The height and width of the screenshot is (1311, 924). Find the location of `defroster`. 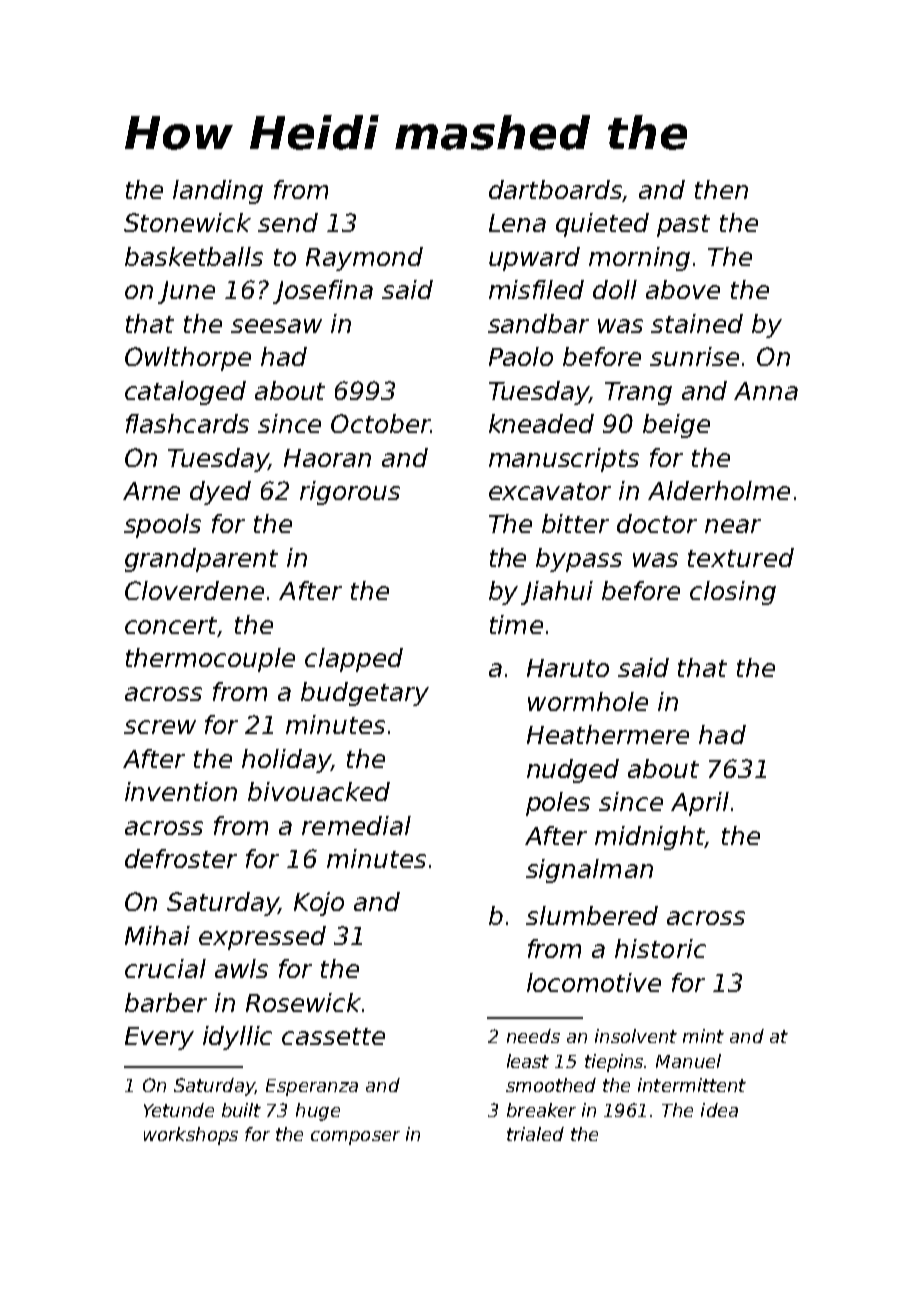

defroster is located at coordinates (181, 858).
